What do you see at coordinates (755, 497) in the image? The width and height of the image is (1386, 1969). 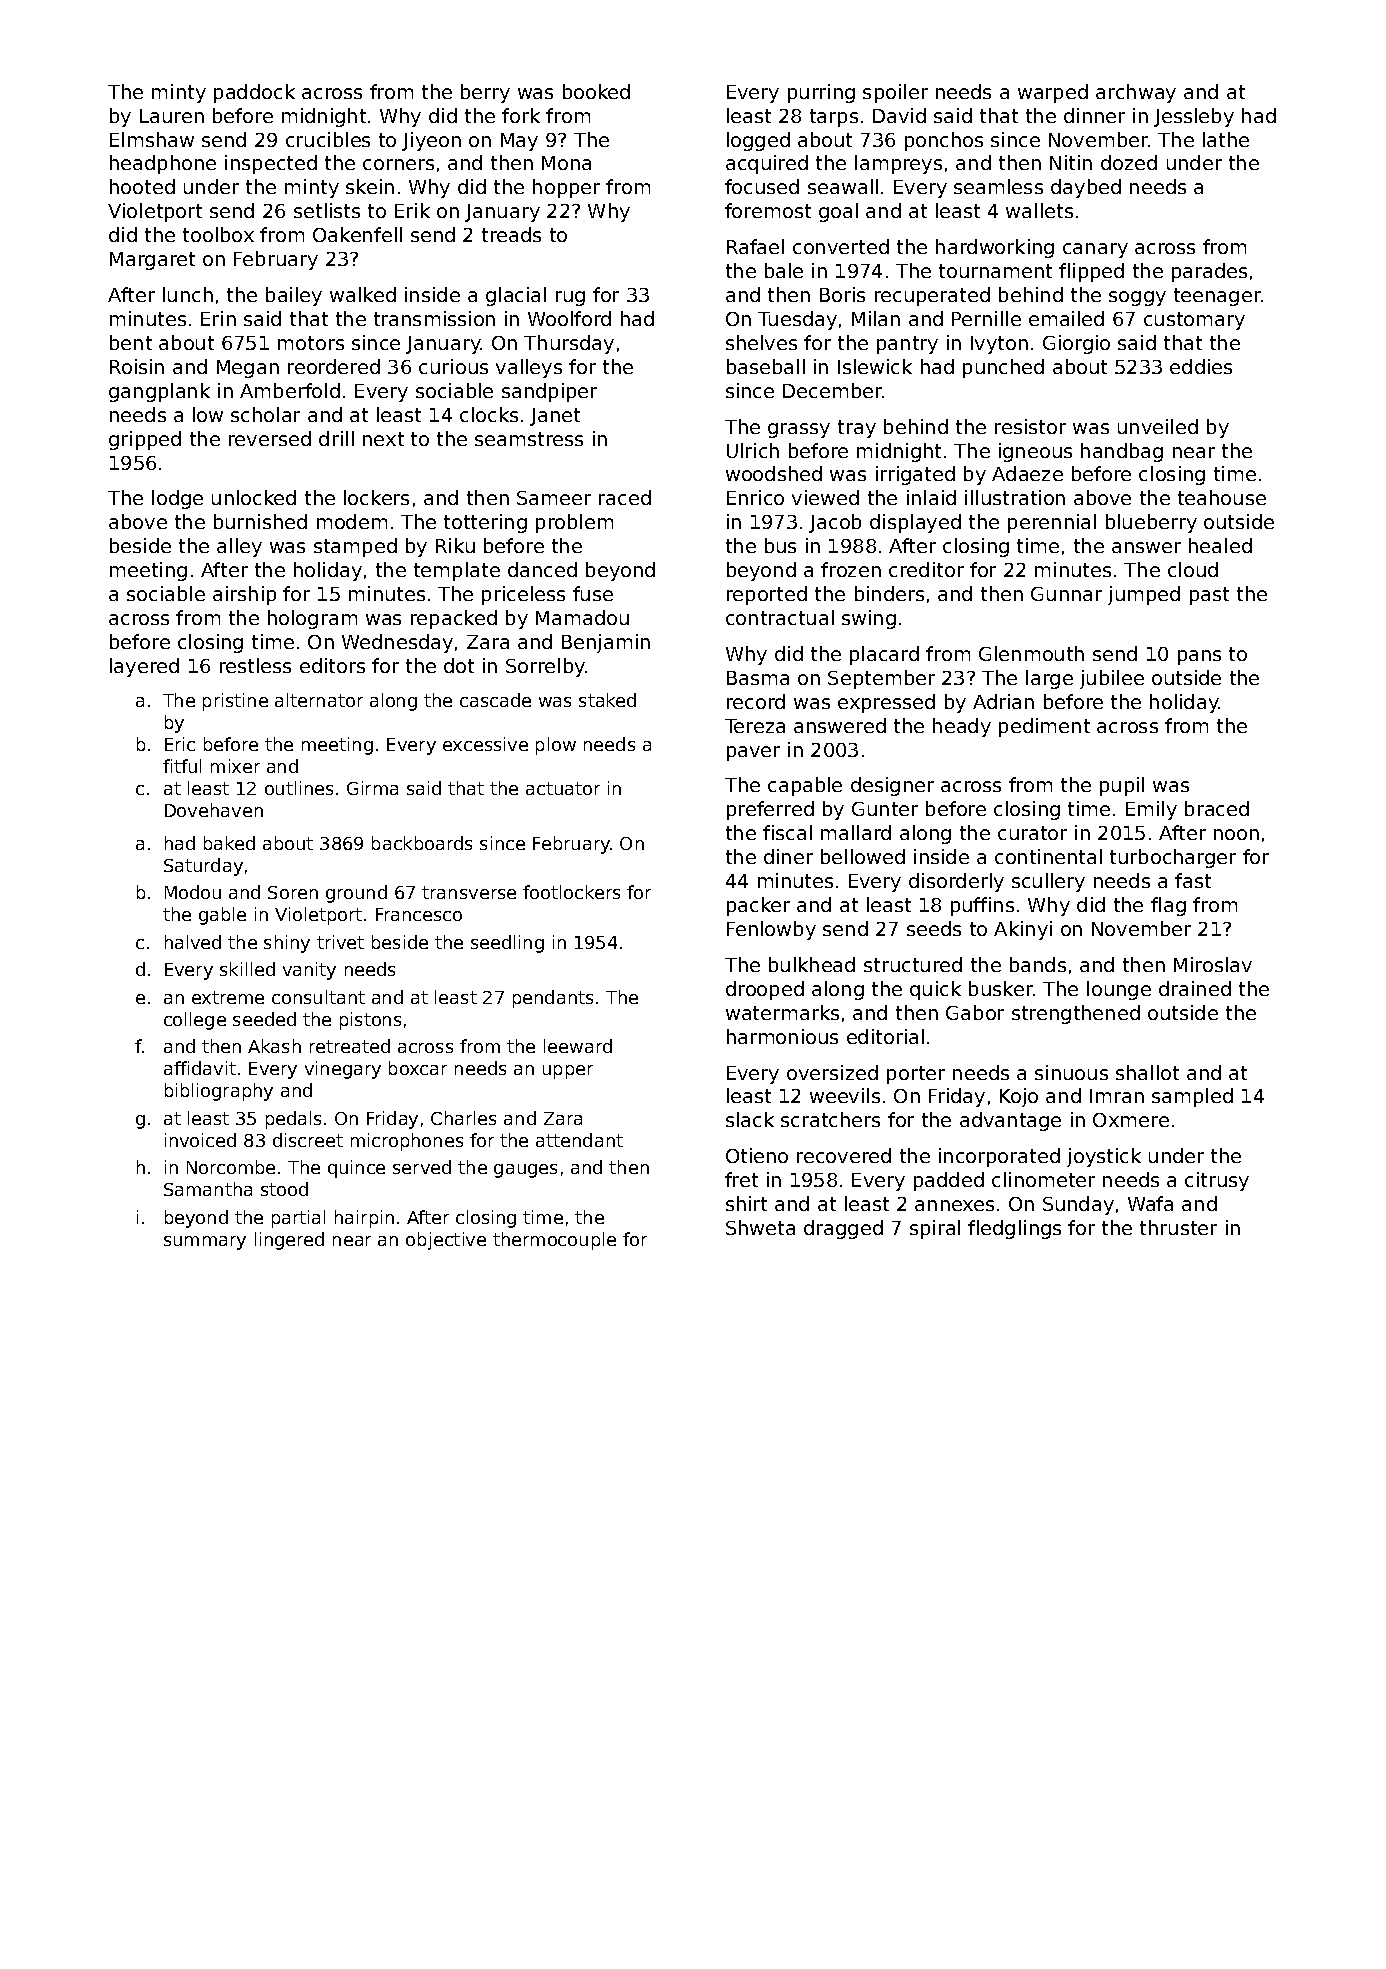 I see `Enrico` at bounding box center [755, 497].
